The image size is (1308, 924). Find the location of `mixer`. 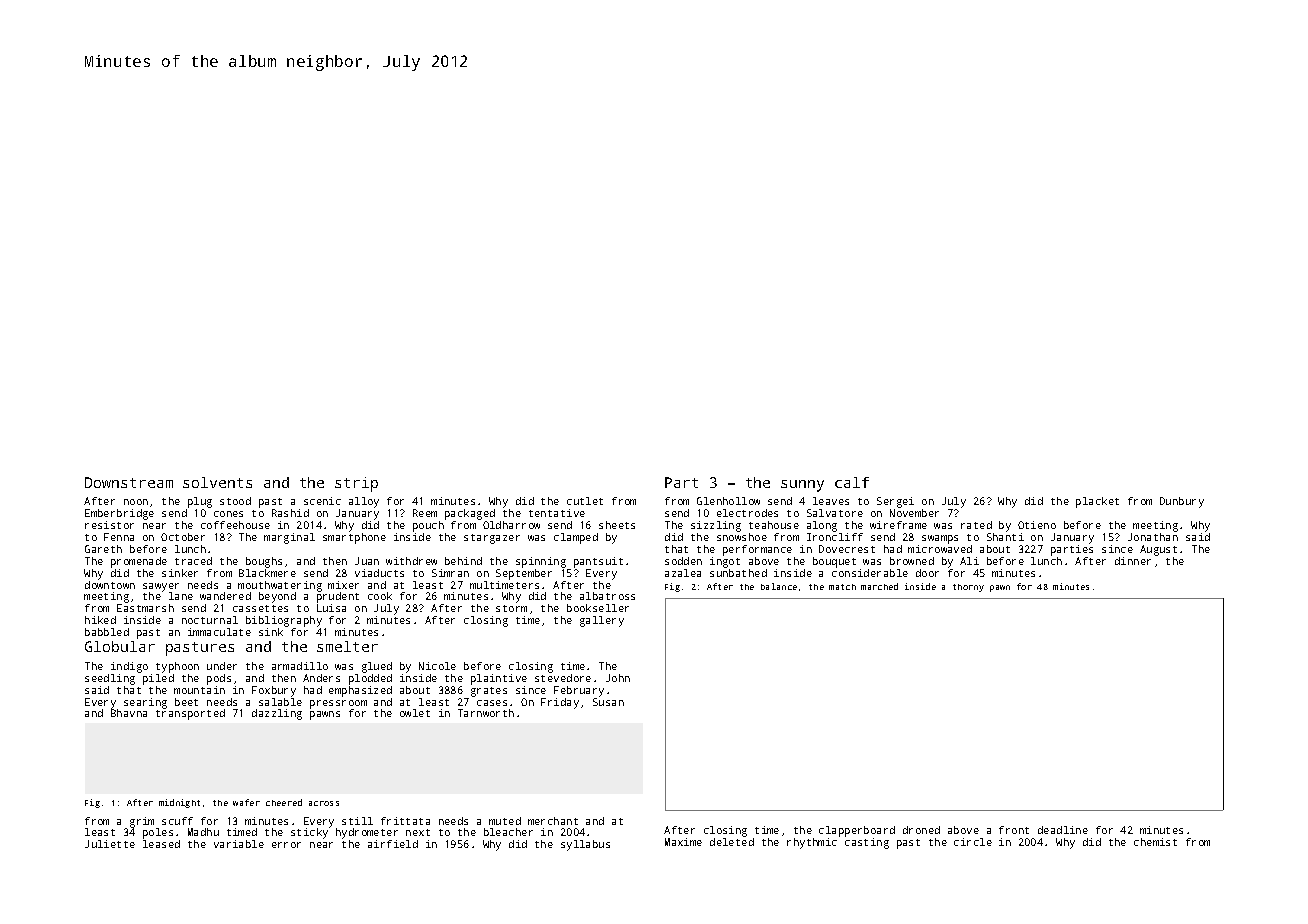

mixer is located at coordinates (343, 585).
